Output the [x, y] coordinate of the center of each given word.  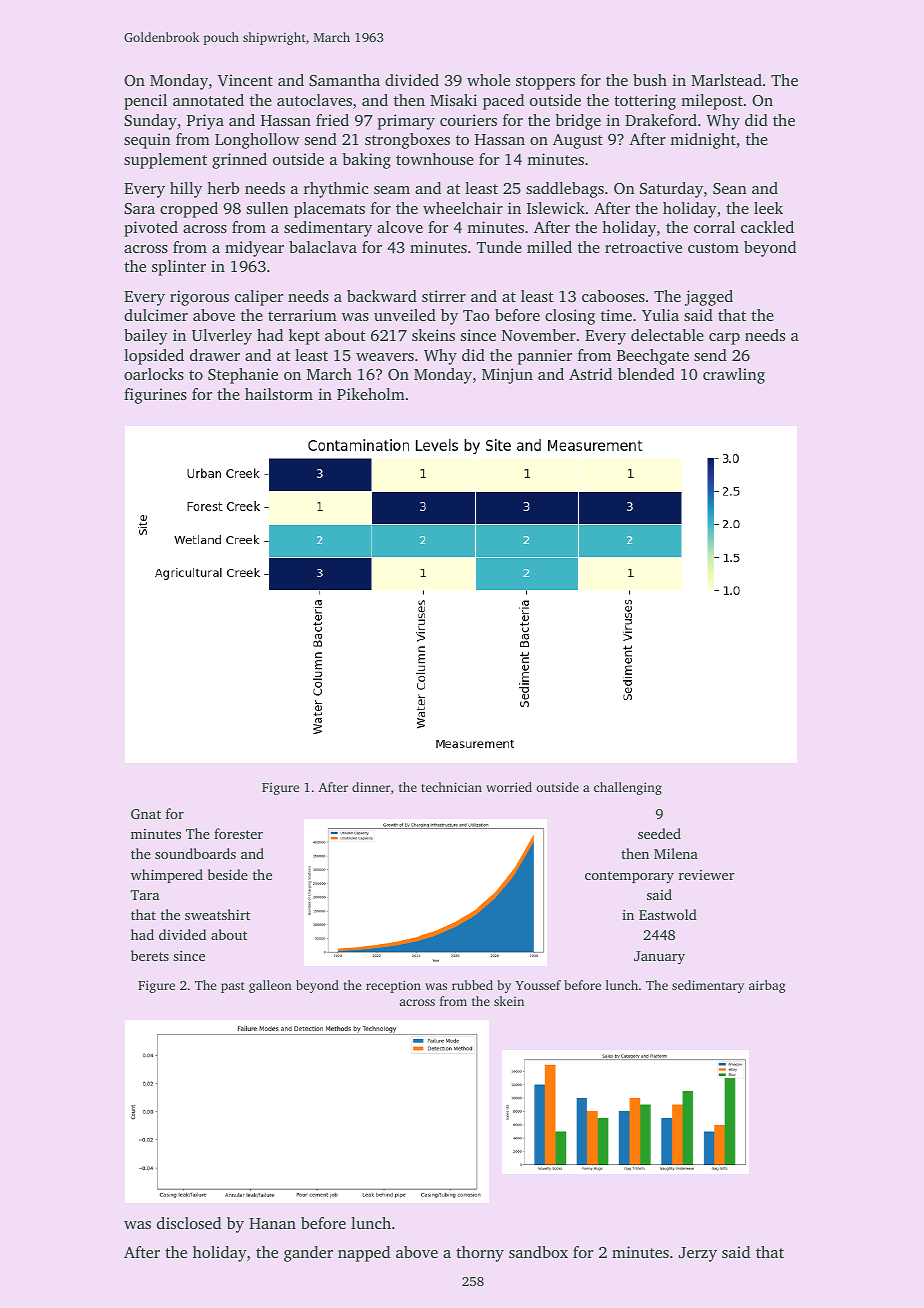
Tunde [499, 247]
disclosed [189, 1223]
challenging [628, 788]
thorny [480, 1254]
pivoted [151, 229]
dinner [371, 787]
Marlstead [726, 80]
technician [451, 787]
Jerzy [698, 1254]
